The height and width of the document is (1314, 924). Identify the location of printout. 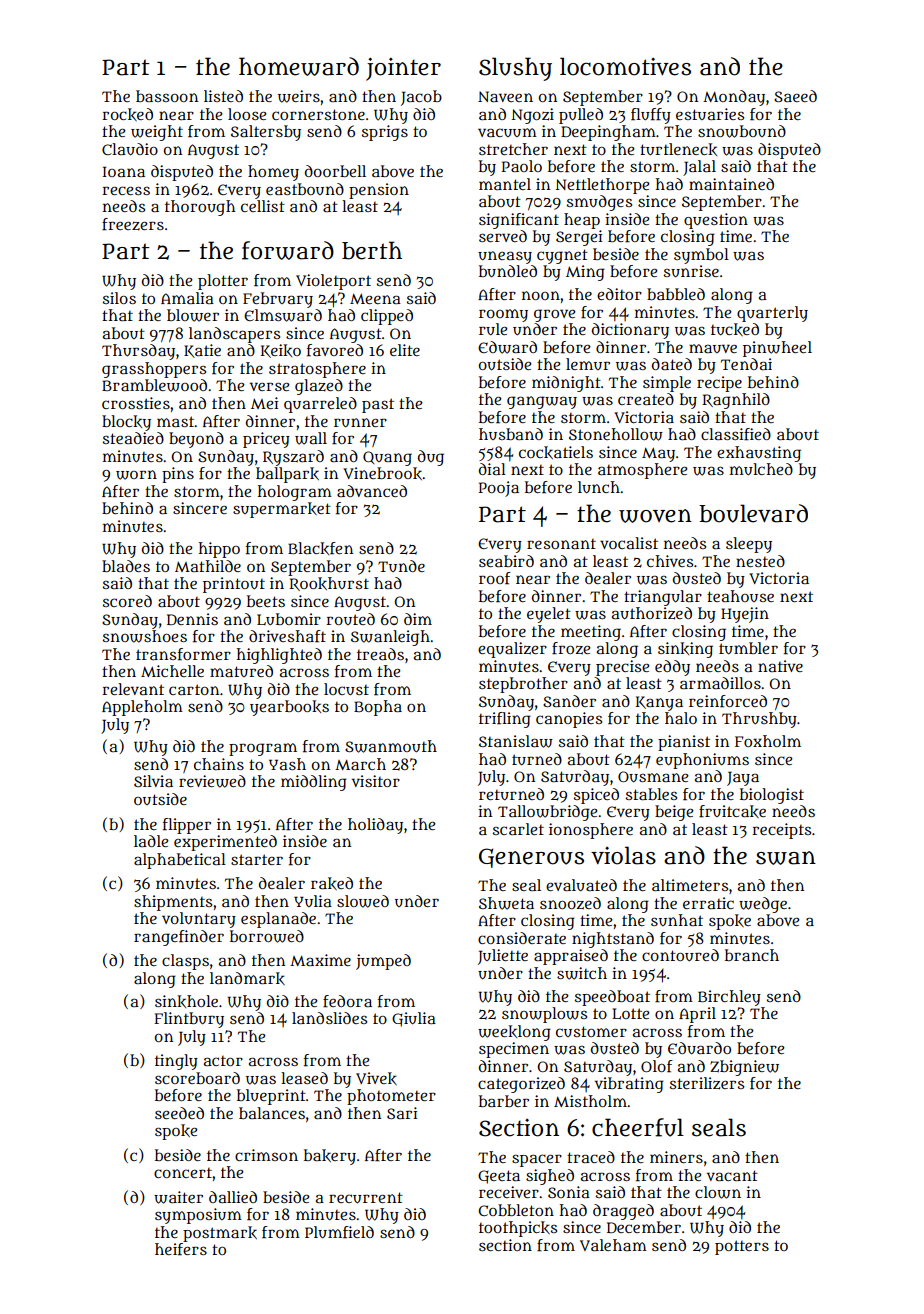
(234, 585).
